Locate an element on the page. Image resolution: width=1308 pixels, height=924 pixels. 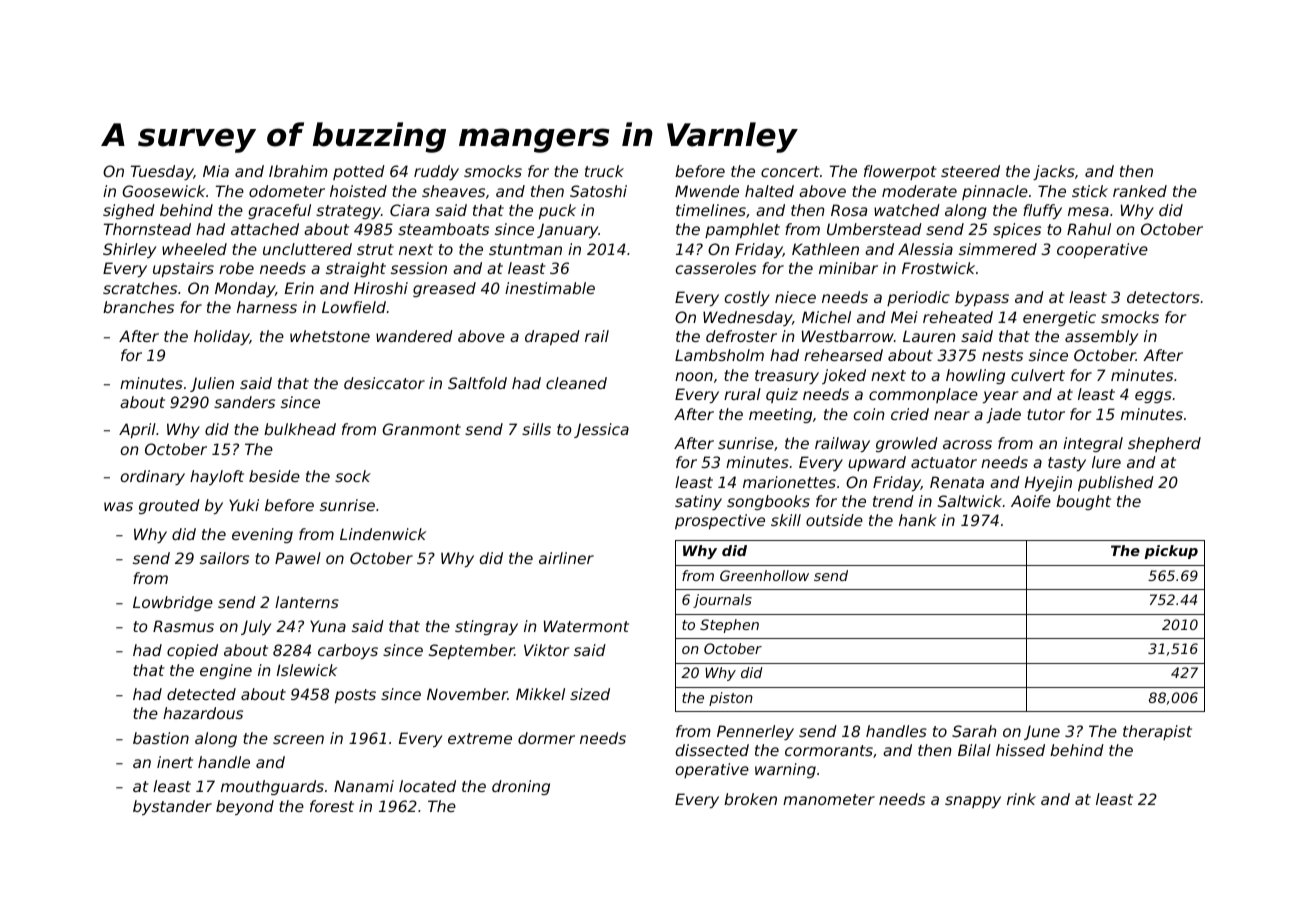
droning is located at coordinates (521, 787).
